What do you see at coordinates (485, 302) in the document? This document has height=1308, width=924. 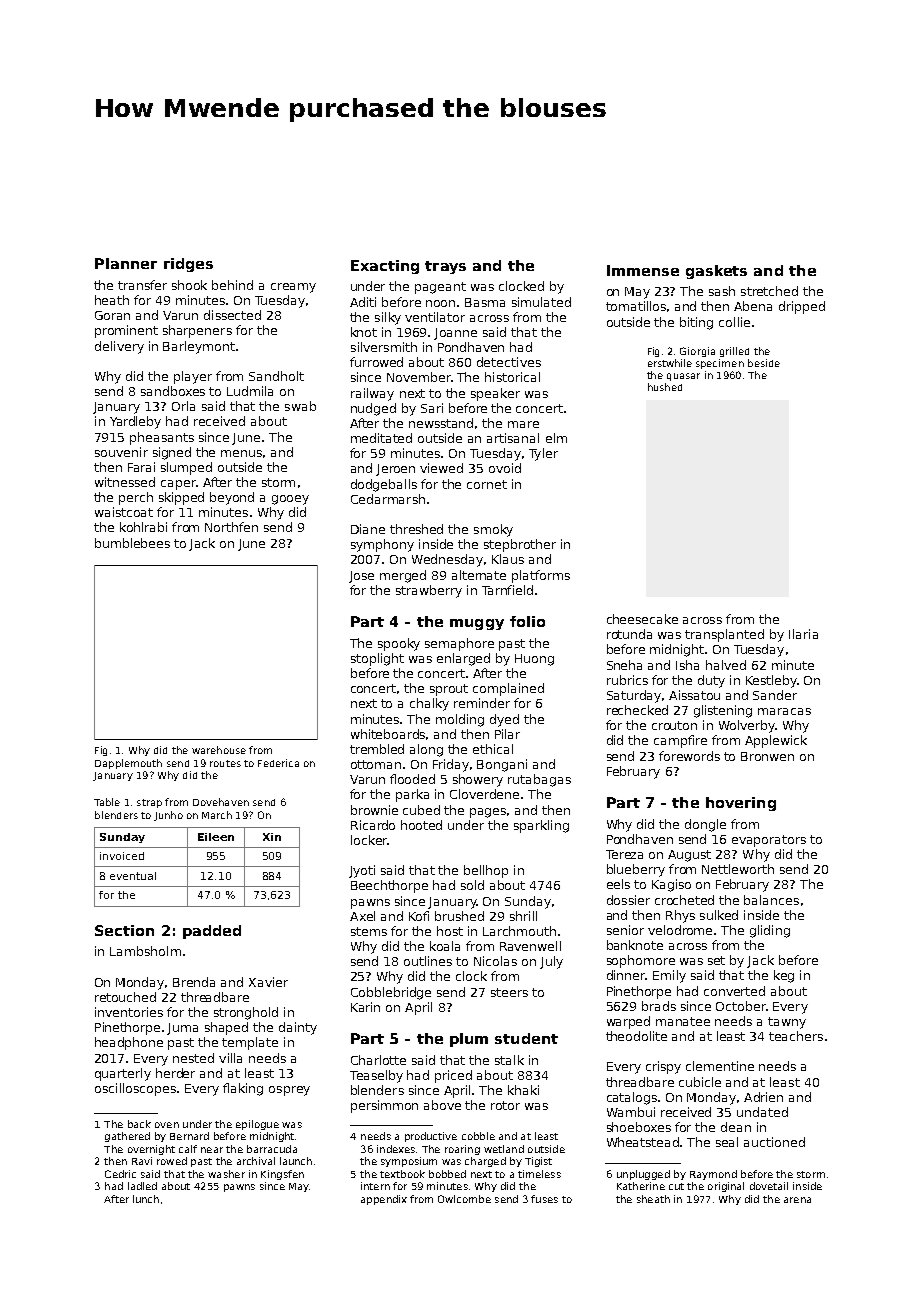 I see `Basma` at bounding box center [485, 302].
